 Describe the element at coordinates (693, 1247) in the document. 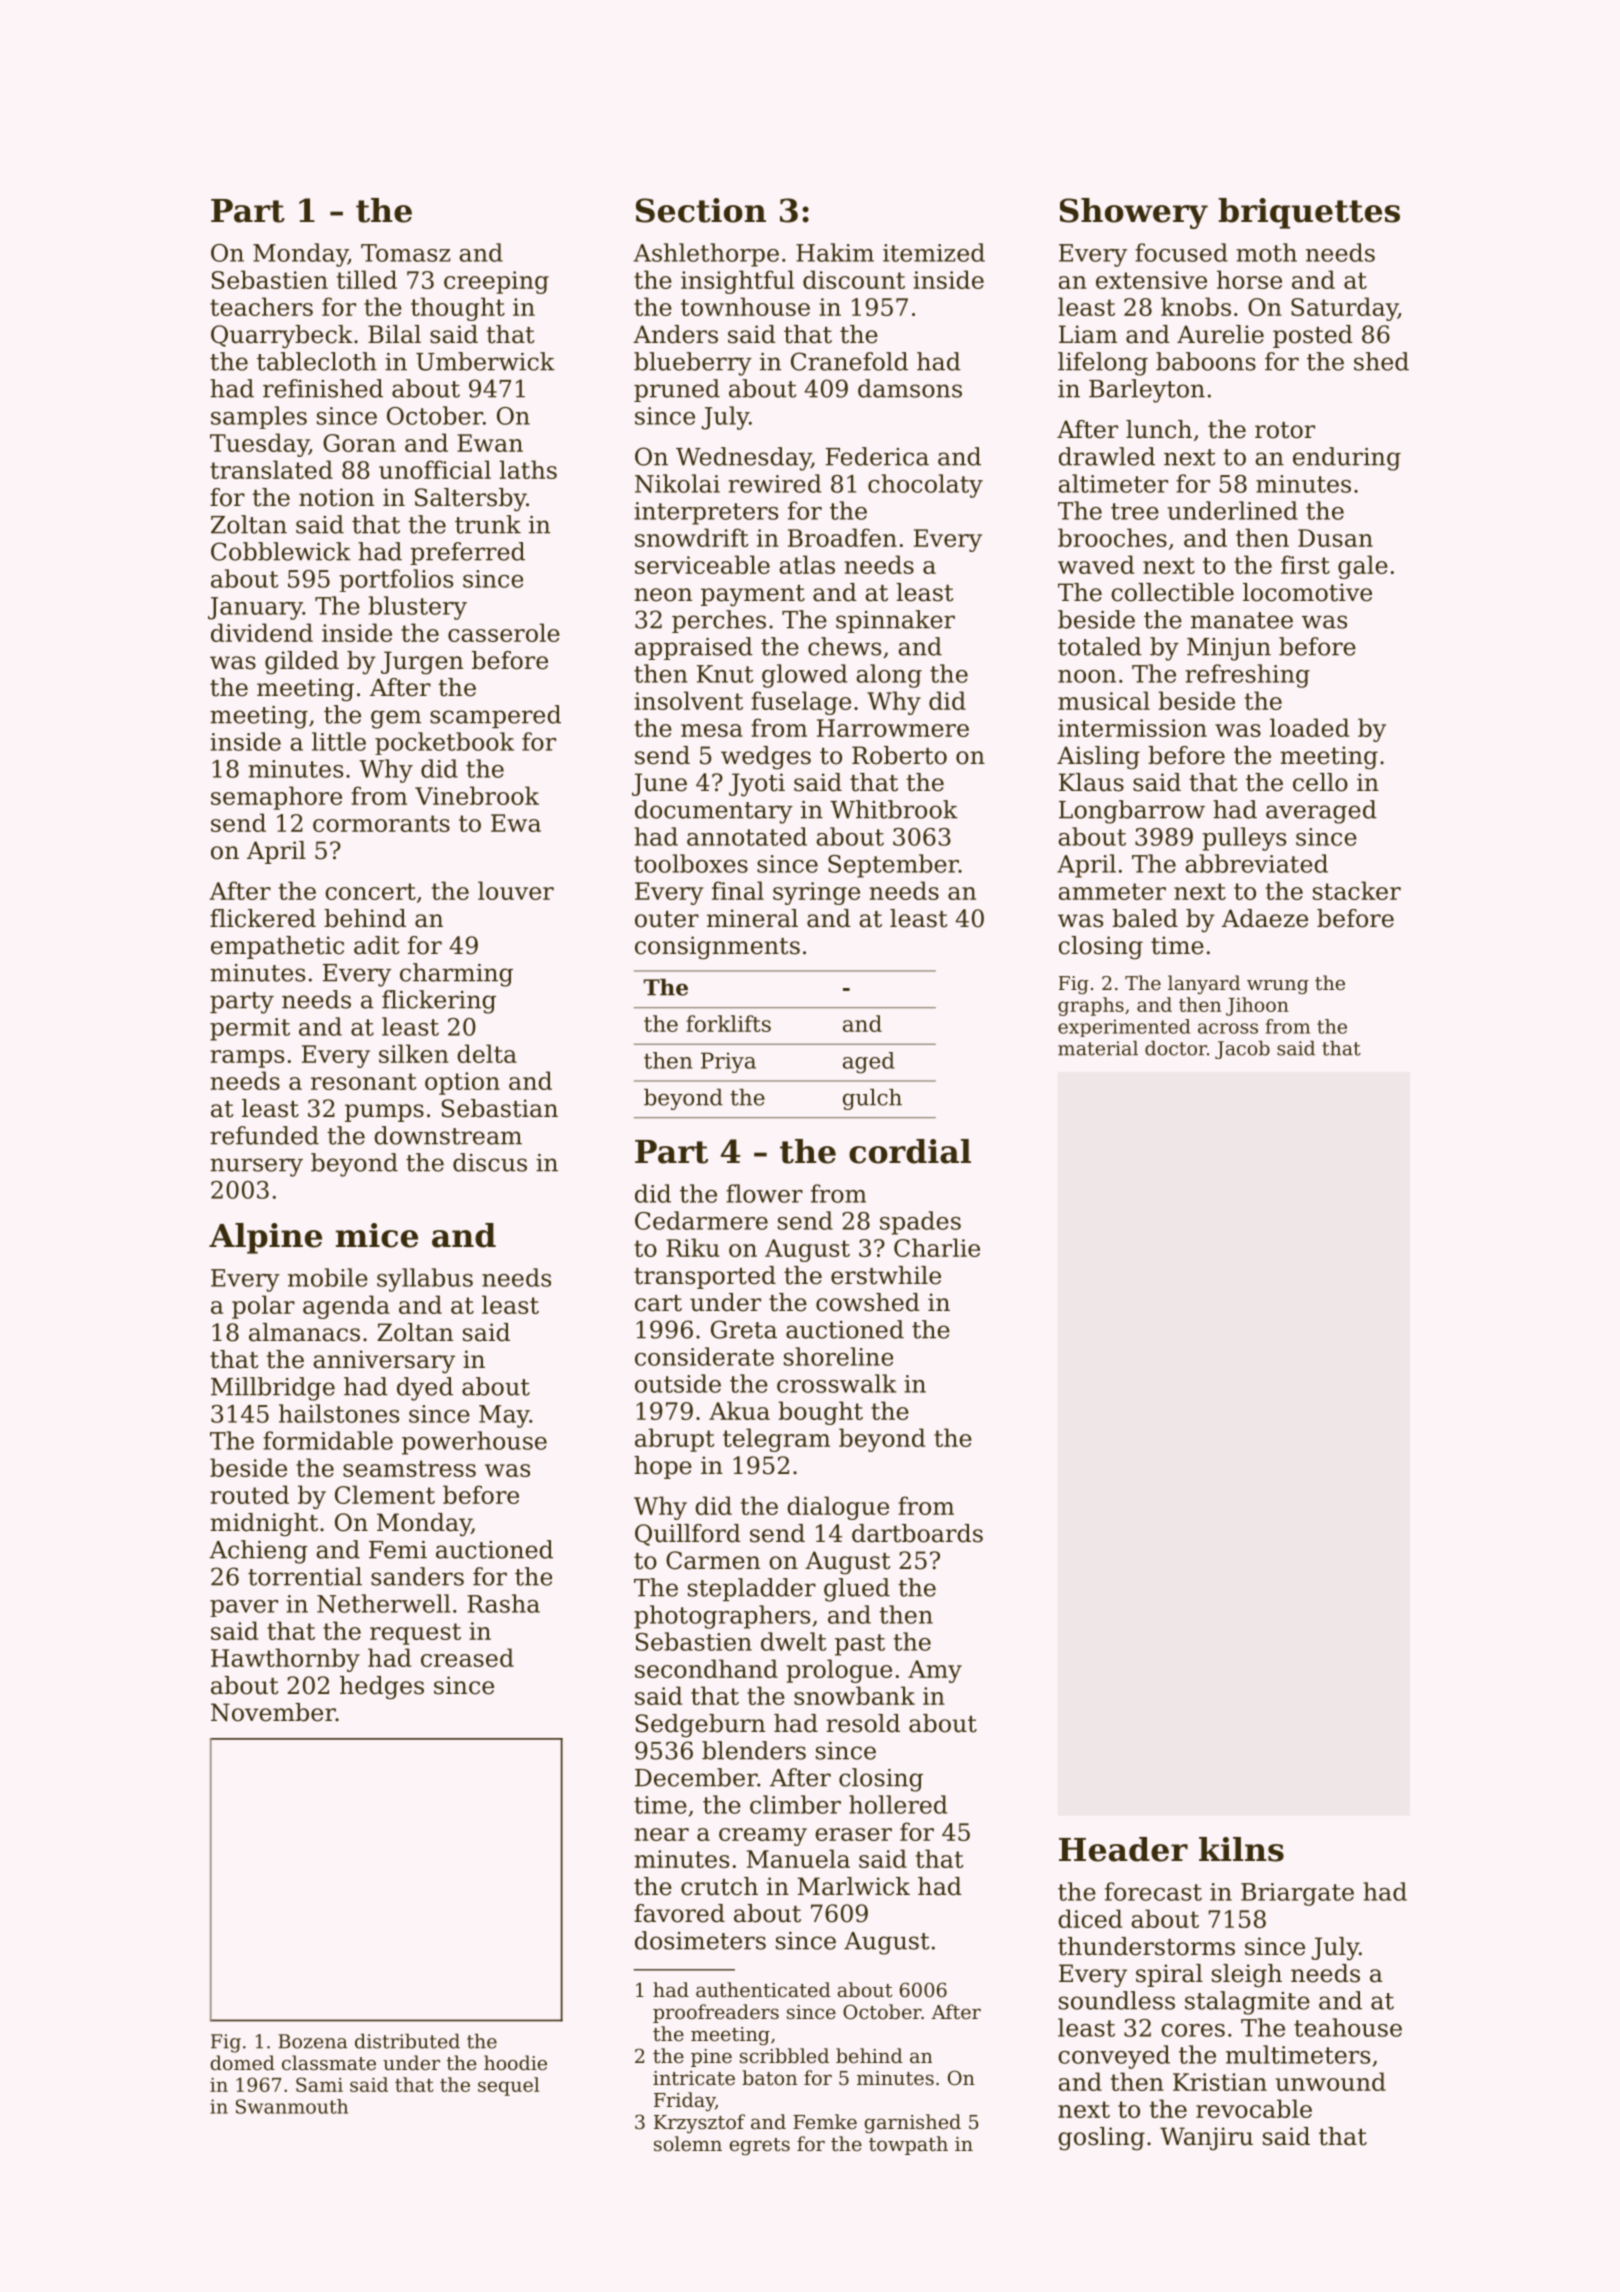

I see `Riku` at that location.
